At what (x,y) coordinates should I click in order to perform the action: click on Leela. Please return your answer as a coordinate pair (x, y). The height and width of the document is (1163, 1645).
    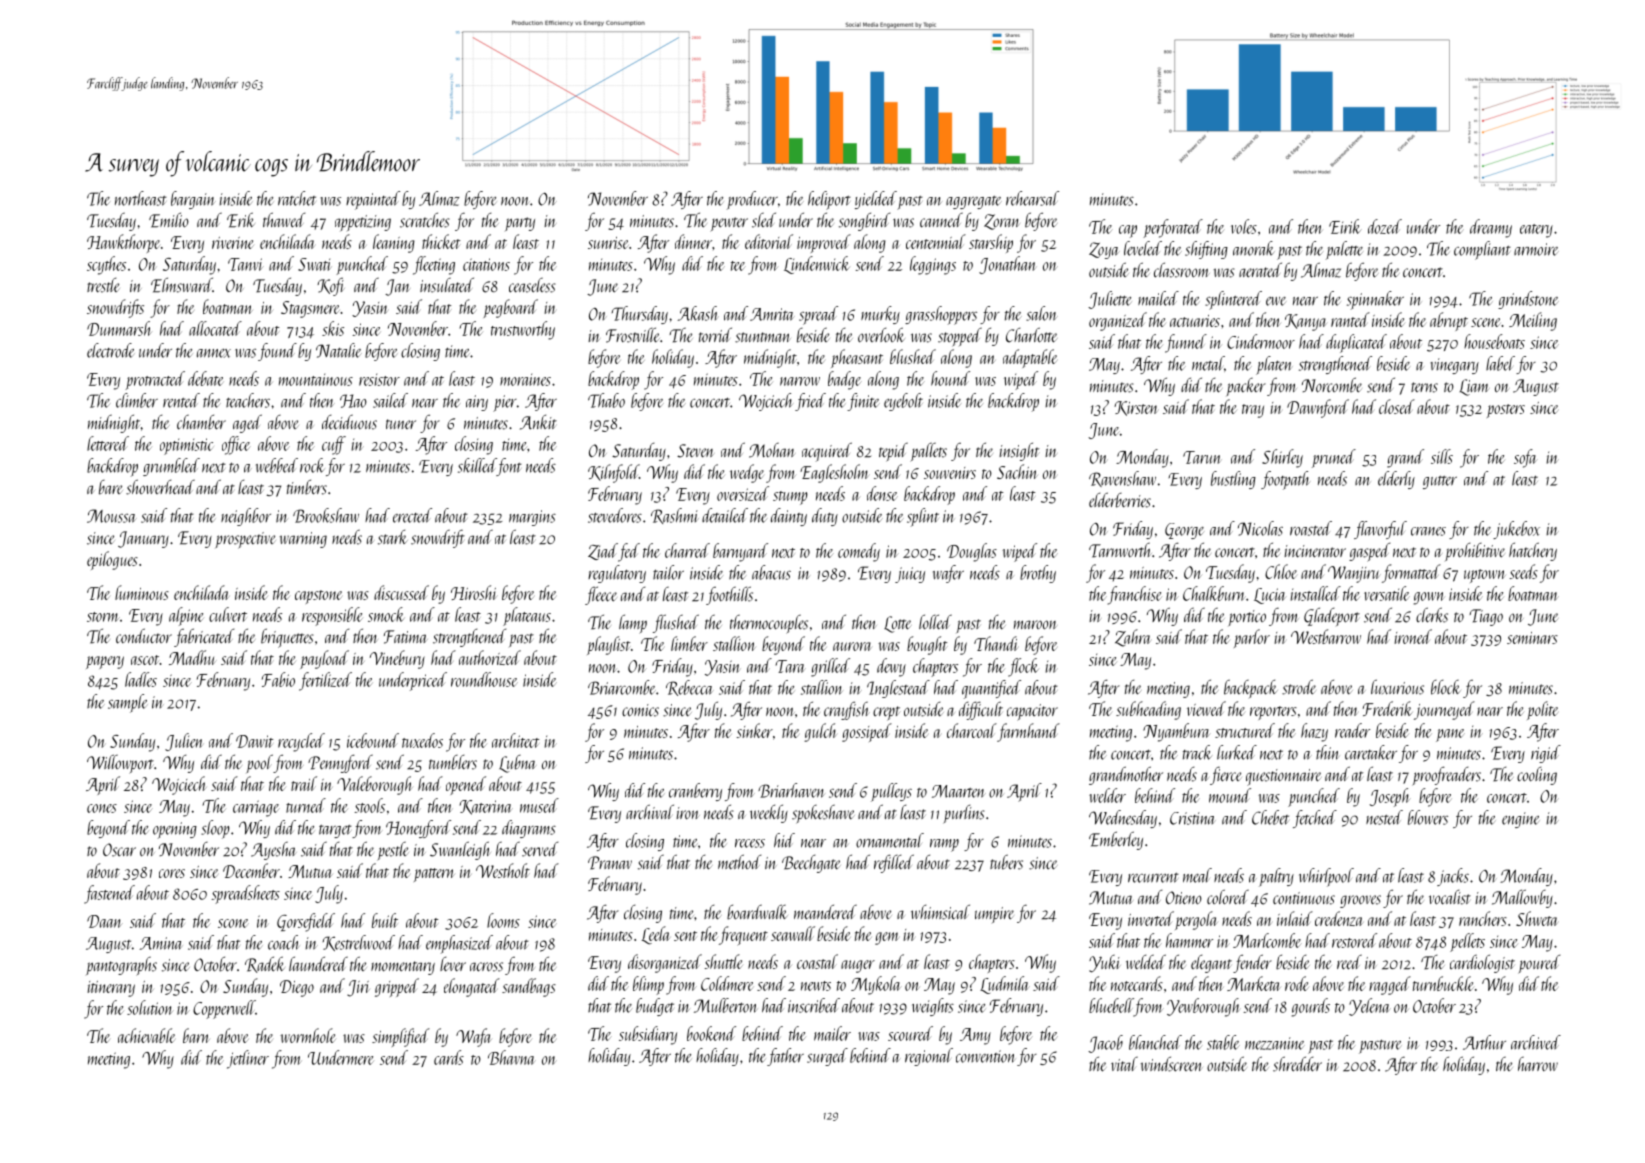
    Looking at the image, I should click on (656, 935).
